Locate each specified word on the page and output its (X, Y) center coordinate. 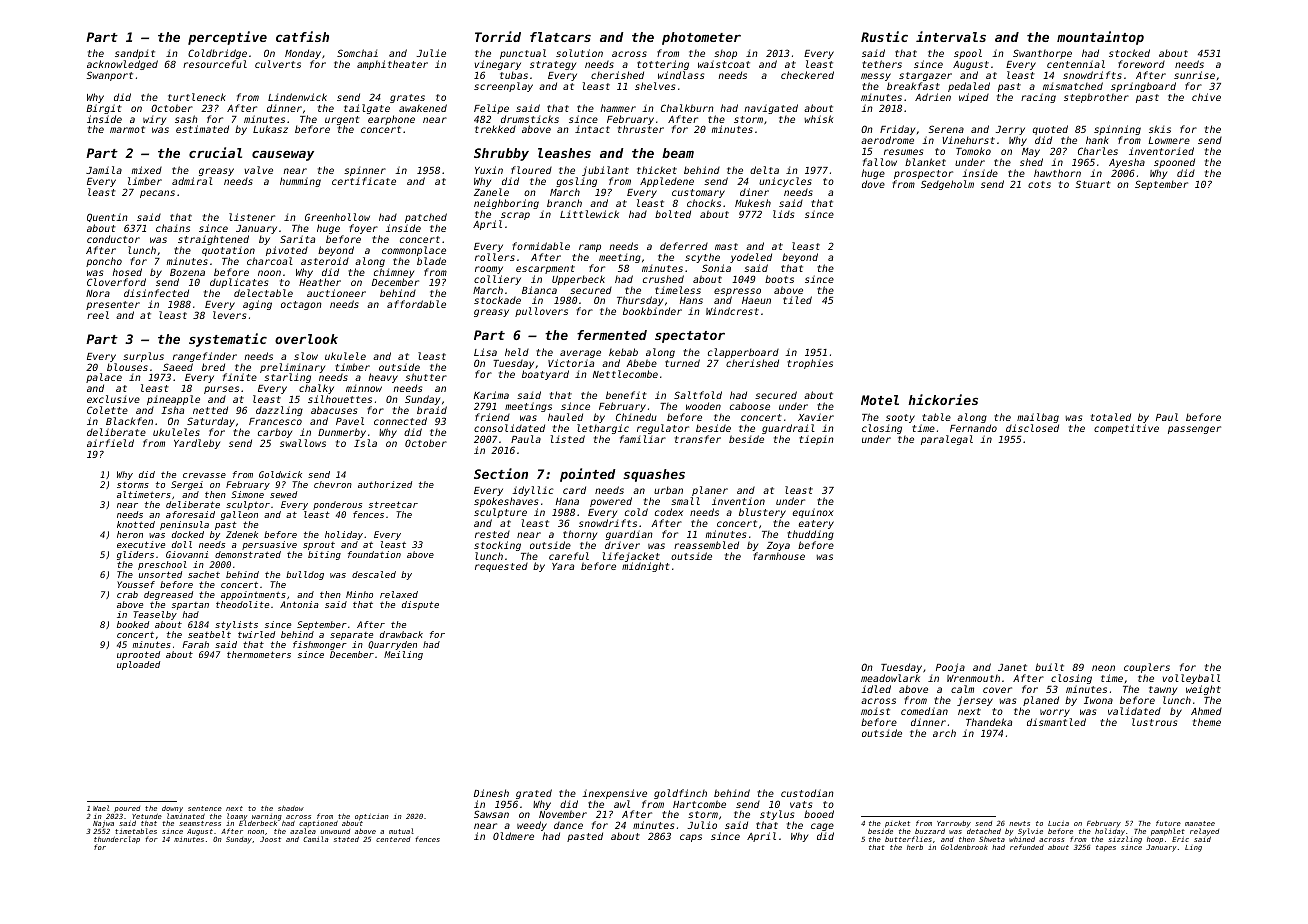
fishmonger (320, 645)
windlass (681, 75)
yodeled (751, 258)
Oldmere (513, 836)
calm (962, 689)
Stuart (1093, 184)
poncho (104, 262)
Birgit (104, 109)
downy (172, 809)
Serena (946, 129)
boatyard (545, 375)
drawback (401, 634)
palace (104, 379)
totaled (1111, 417)
